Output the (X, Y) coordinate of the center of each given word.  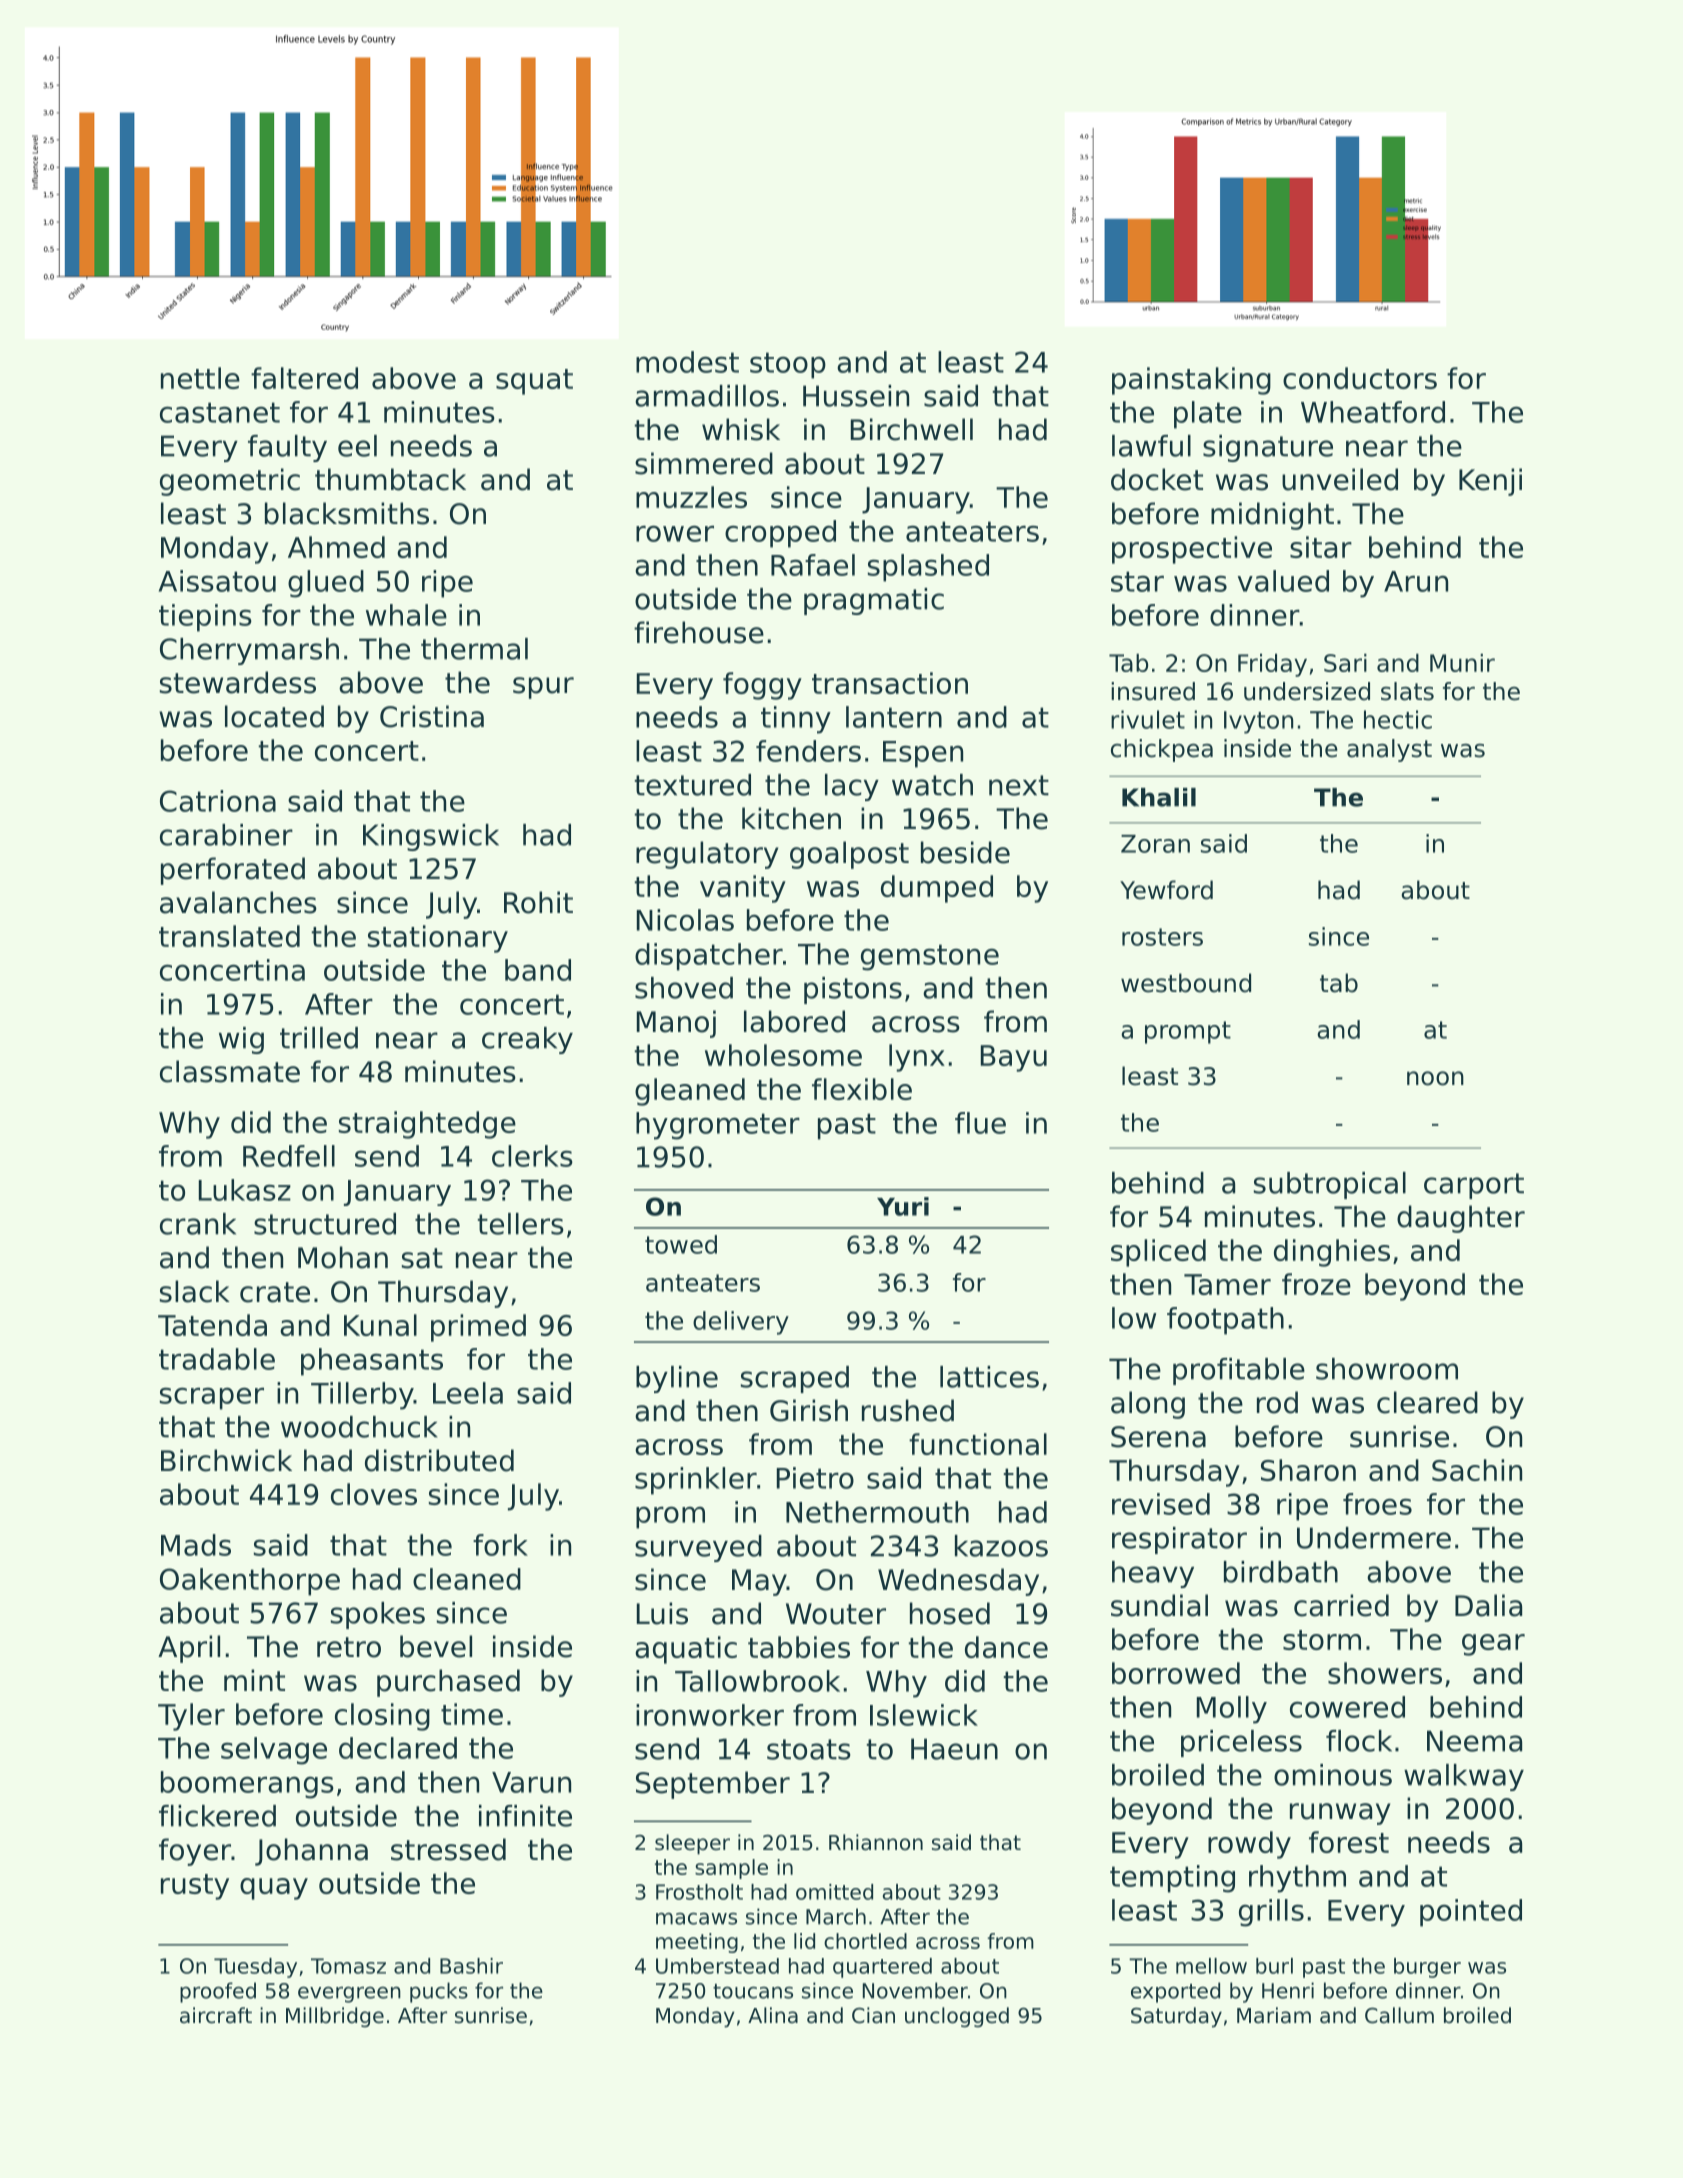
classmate (230, 1071)
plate (1208, 415)
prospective (1192, 550)
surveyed (698, 1548)
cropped (780, 534)
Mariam (1274, 2015)
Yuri (903, 1206)
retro (349, 1647)
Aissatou (217, 581)
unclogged (957, 2017)
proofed (218, 1992)
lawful (1151, 446)
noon (1435, 1078)
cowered (1347, 1707)
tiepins (205, 618)
